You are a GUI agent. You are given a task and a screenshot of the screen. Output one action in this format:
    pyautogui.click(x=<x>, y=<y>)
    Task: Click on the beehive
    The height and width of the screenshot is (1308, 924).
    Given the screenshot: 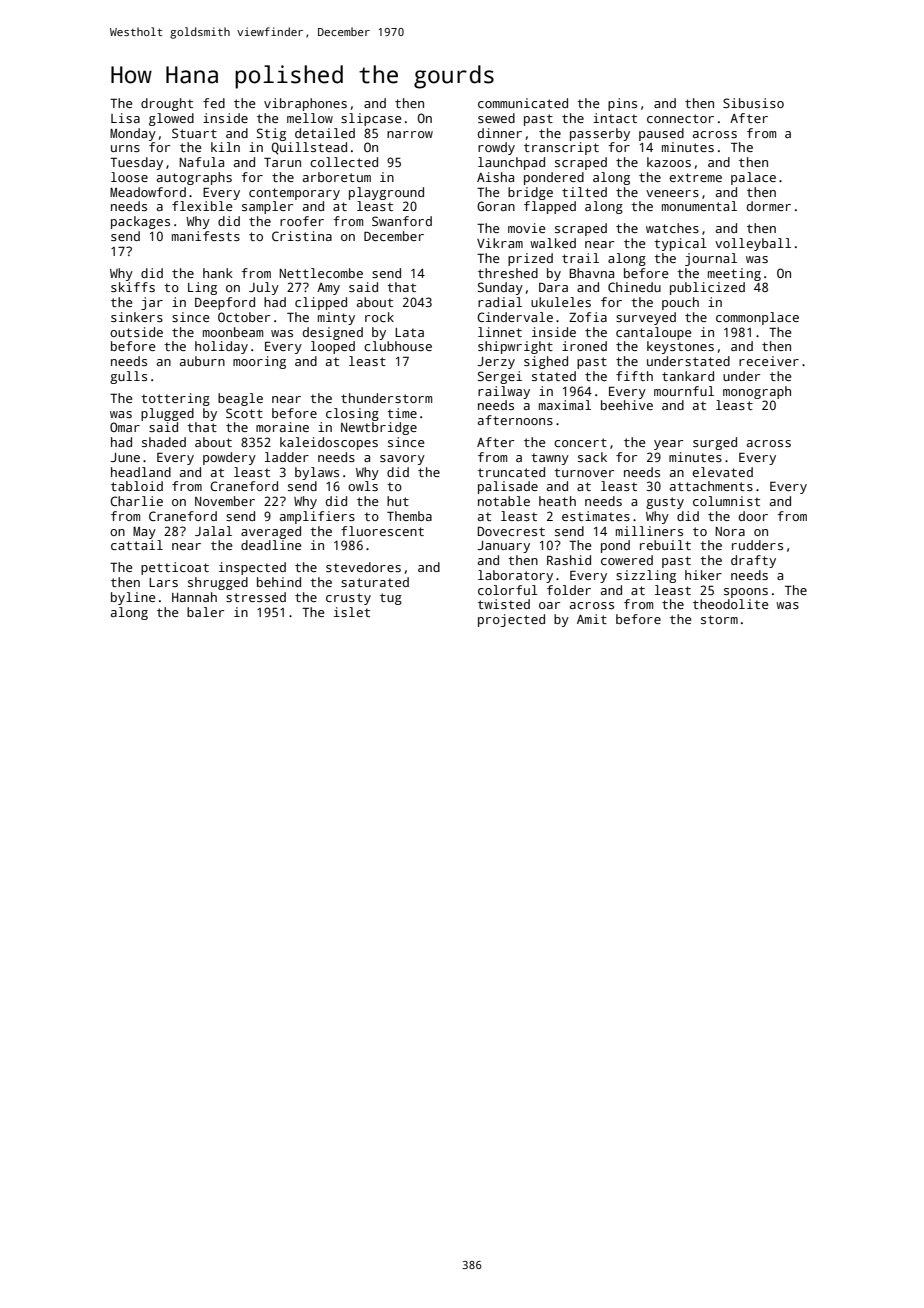 What is the action you would take?
    pyautogui.click(x=627, y=405)
